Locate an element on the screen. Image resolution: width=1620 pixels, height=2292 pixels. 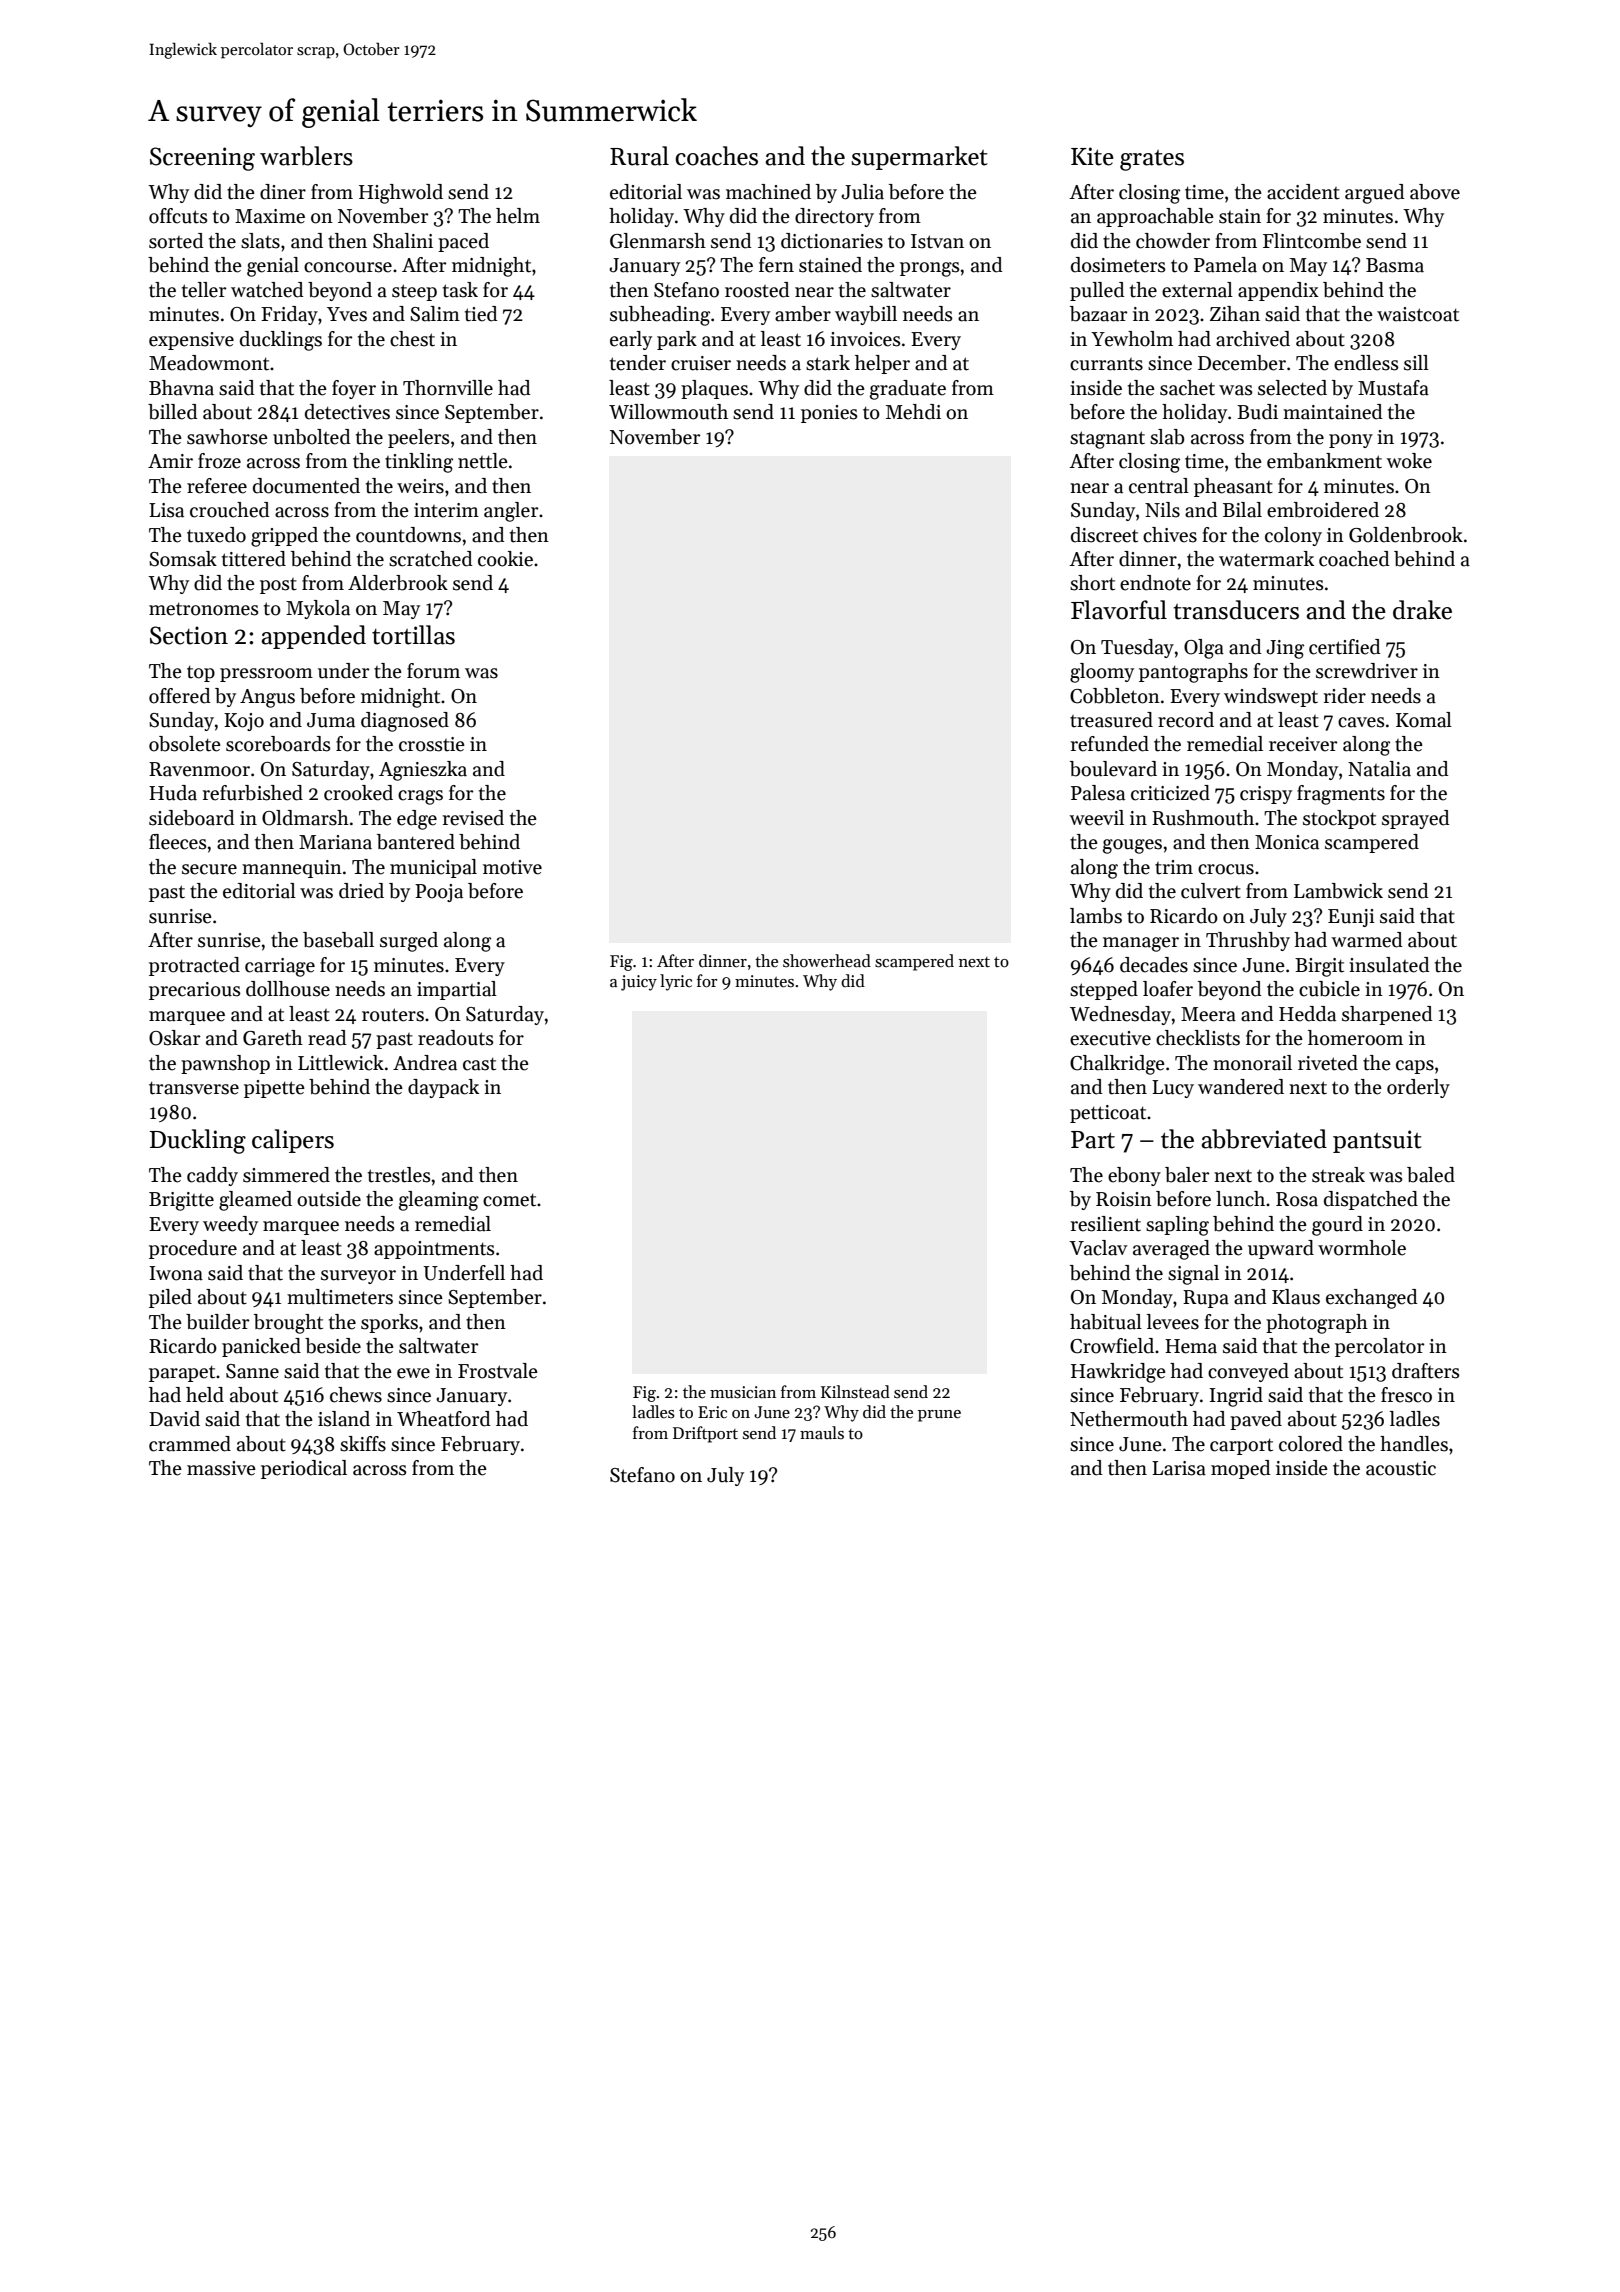
Hema is located at coordinates (1191, 1346).
